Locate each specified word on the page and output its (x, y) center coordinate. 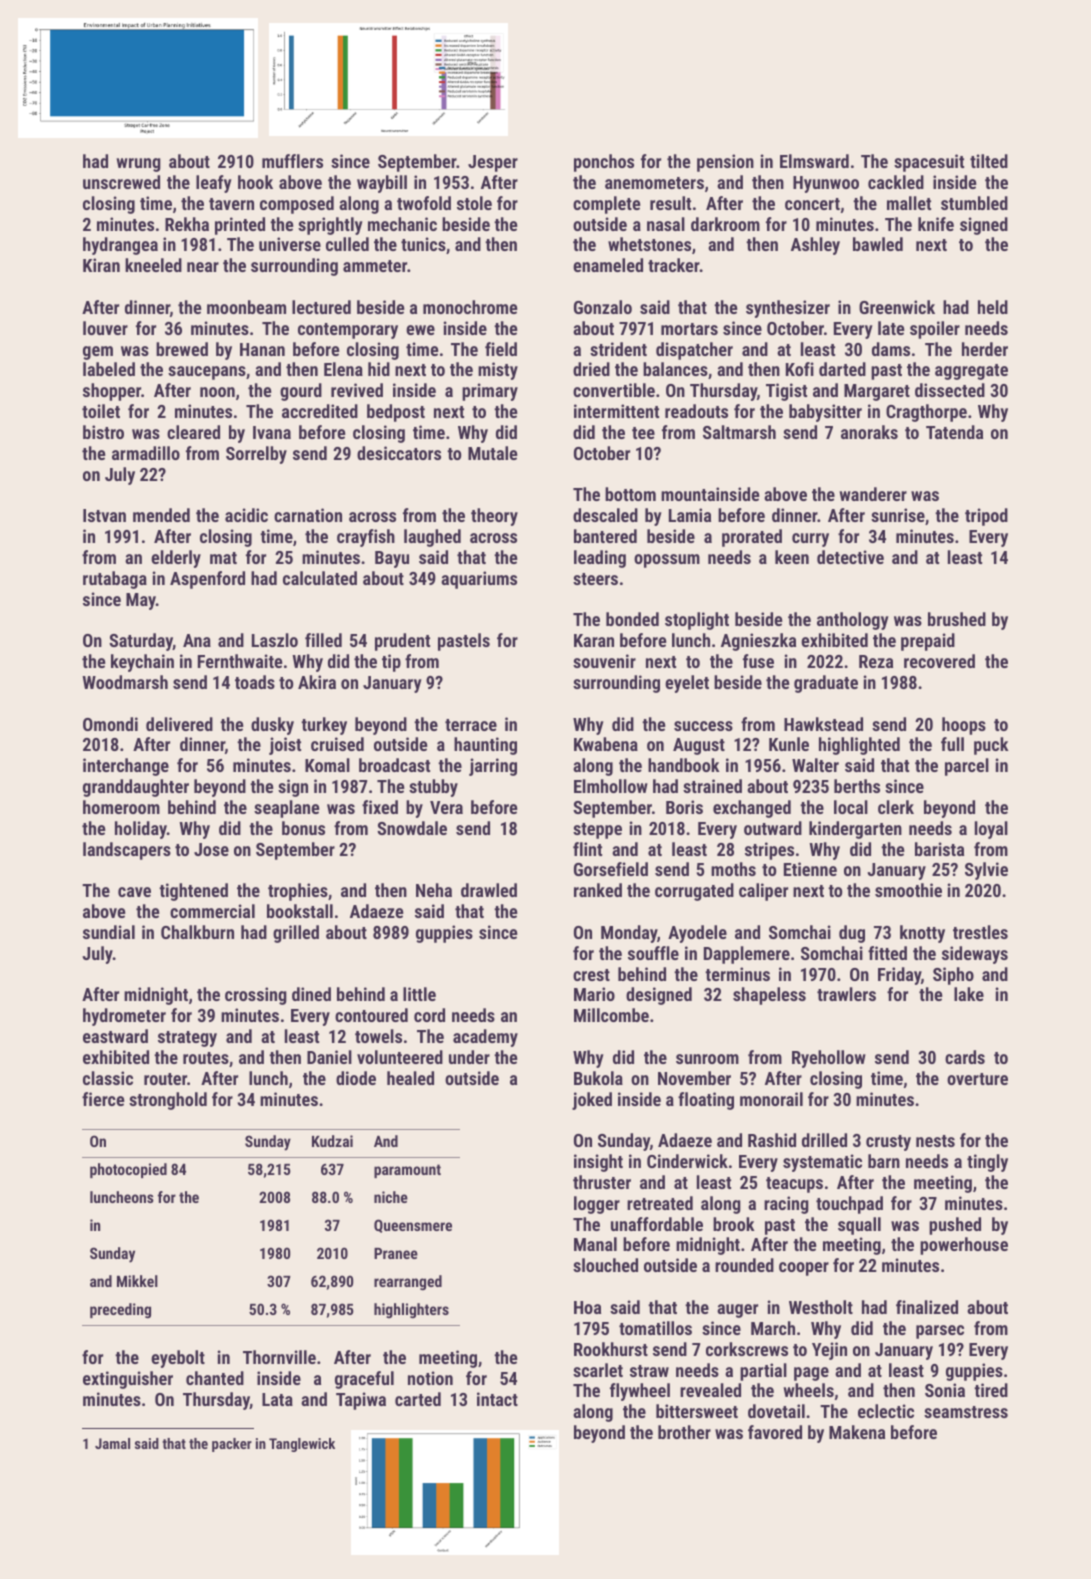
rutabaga (115, 580)
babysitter (825, 413)
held (993, 307)
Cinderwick (687, 1161)
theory (494, 517)
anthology (853, 621)
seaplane (286, 809)
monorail (771, 1099)
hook (255, 182)
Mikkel (137, 1281)
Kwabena (606, 744)
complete (606, 205)
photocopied (128, 1170)
